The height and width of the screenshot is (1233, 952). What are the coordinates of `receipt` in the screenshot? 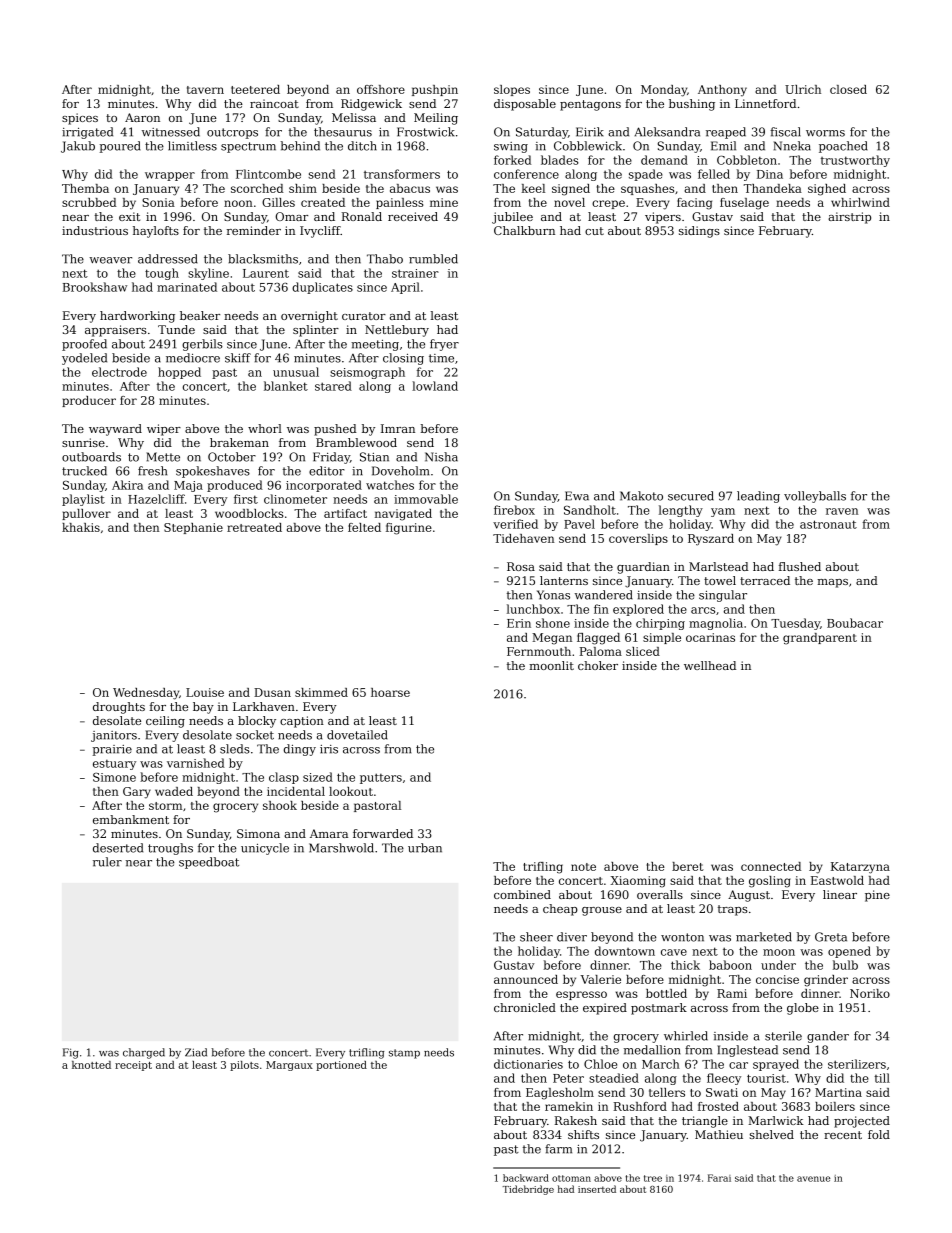 It's located at (133, 1066).
